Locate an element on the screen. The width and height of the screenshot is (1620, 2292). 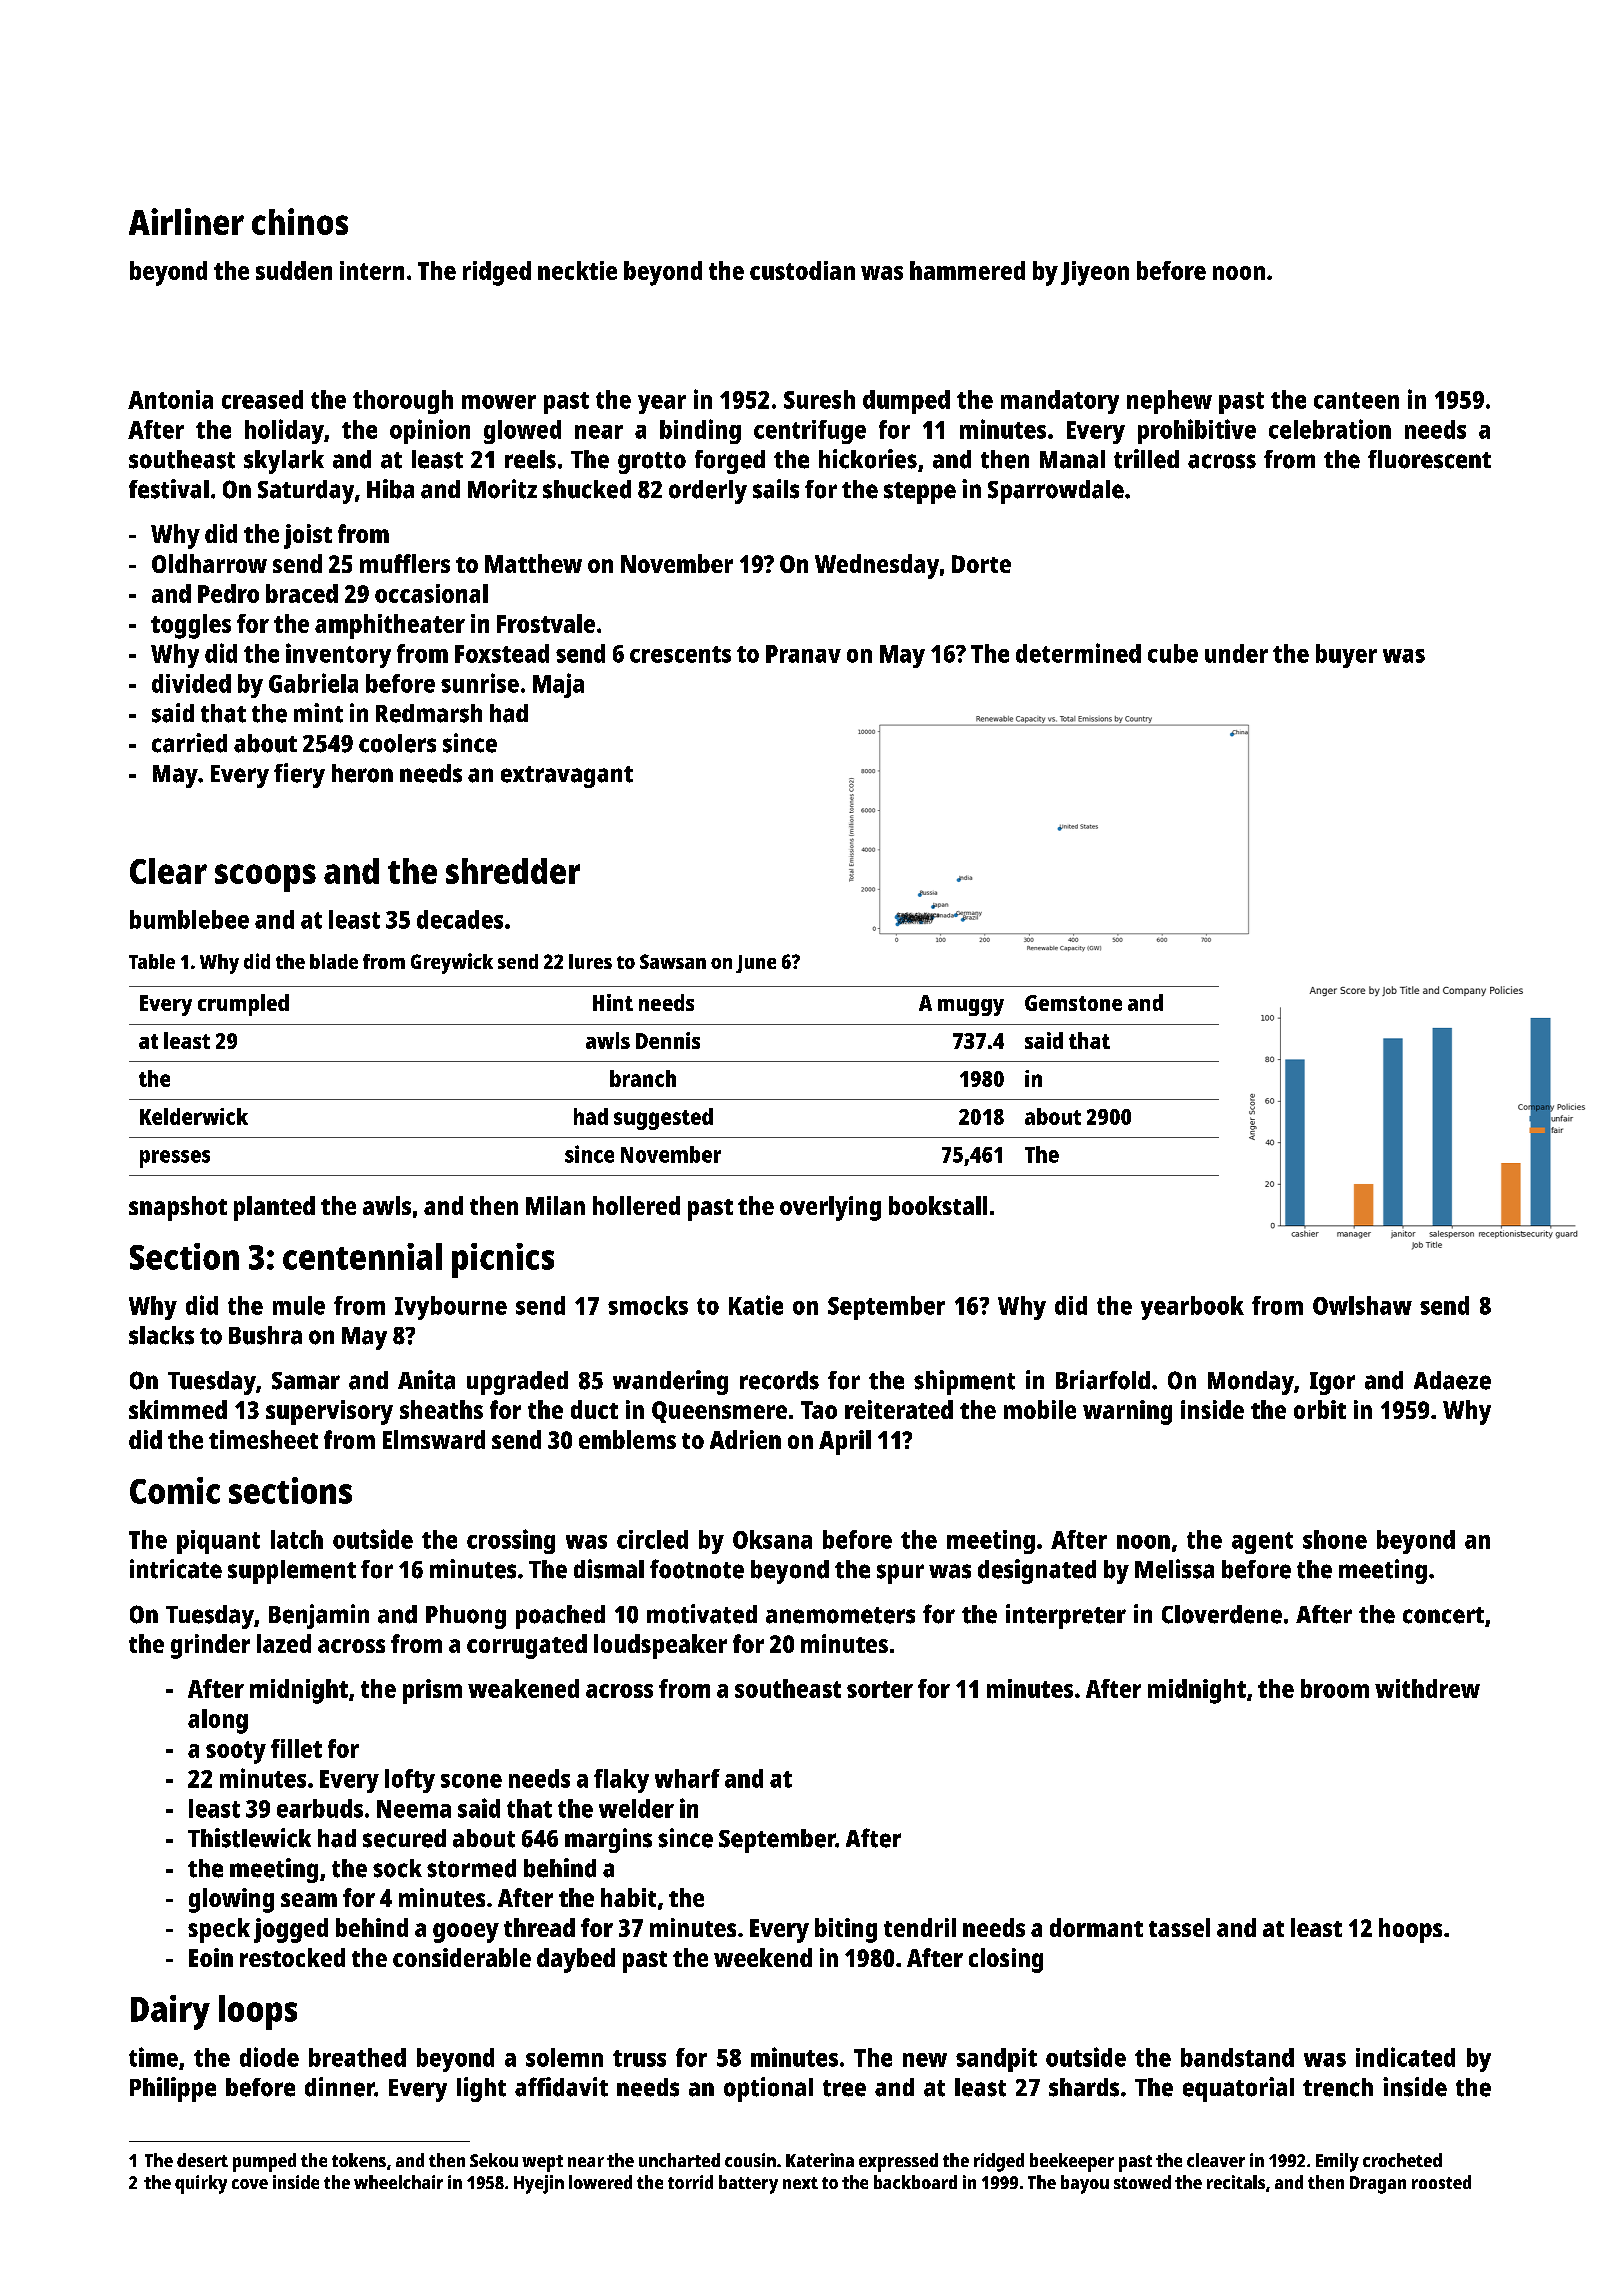
shipment is located at coordinates (964, 1382).
